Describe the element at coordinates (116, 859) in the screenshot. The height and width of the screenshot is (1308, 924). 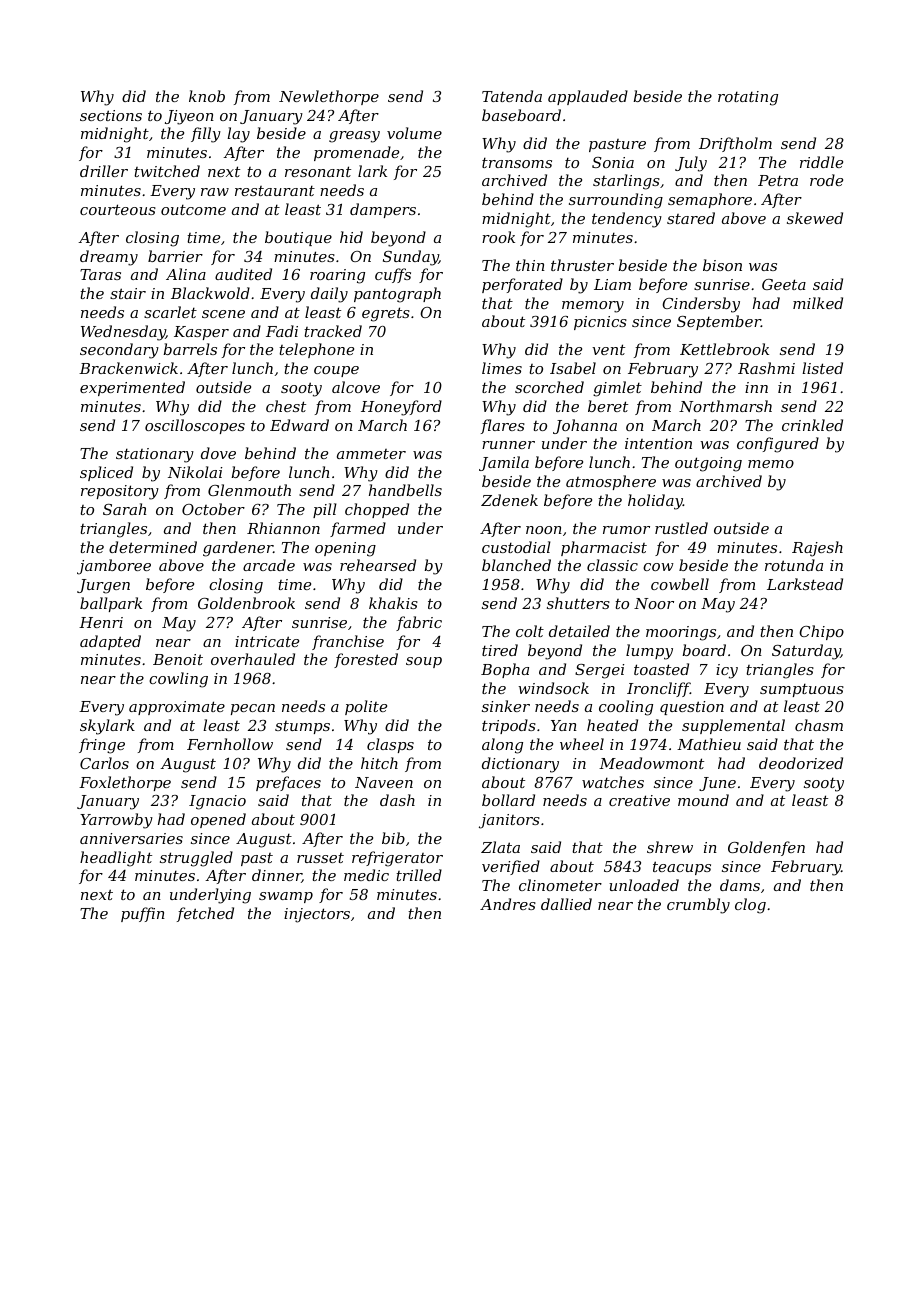
I see `headlight` at that location.
